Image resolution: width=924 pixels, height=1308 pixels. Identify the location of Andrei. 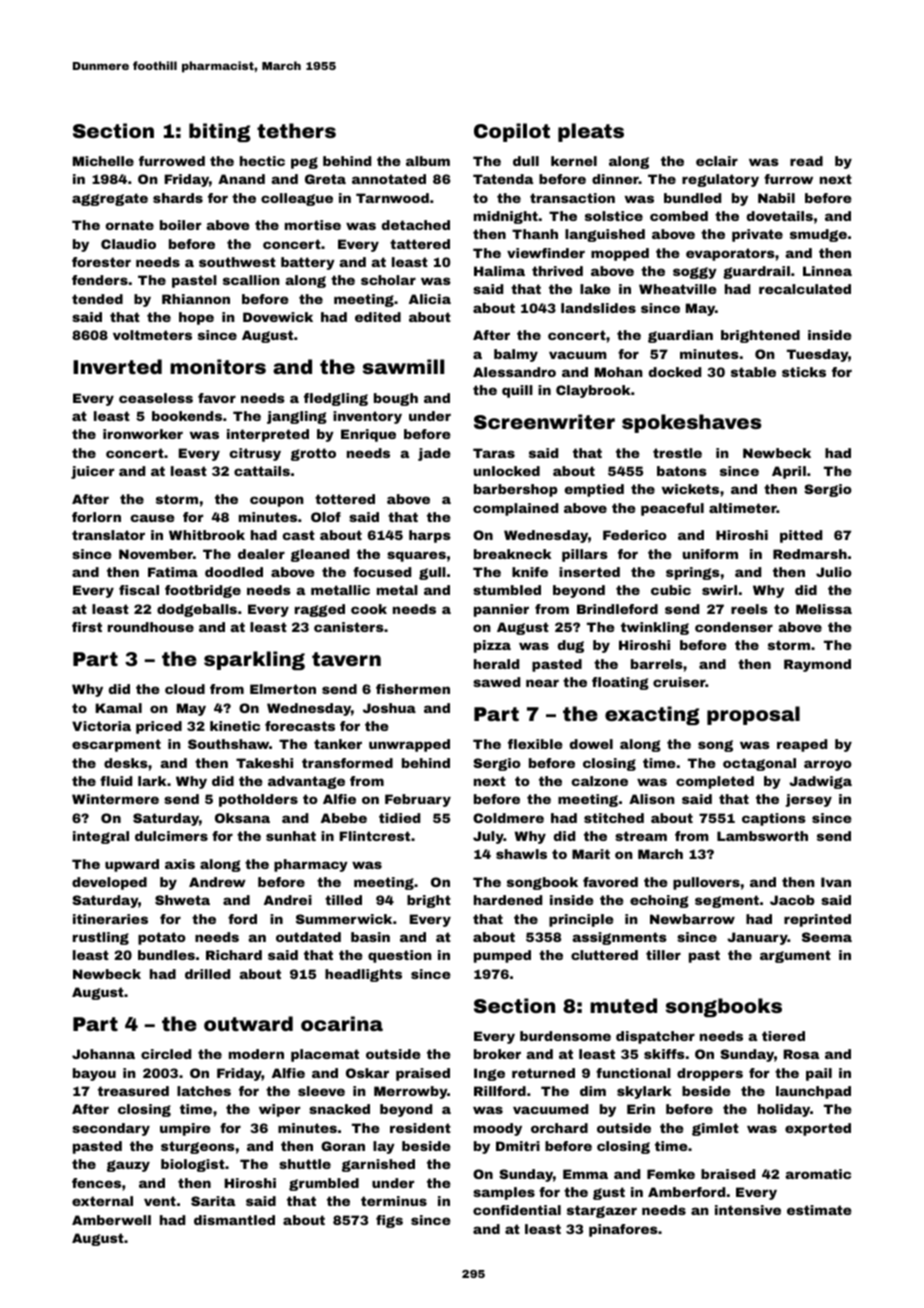
(288, 900).
